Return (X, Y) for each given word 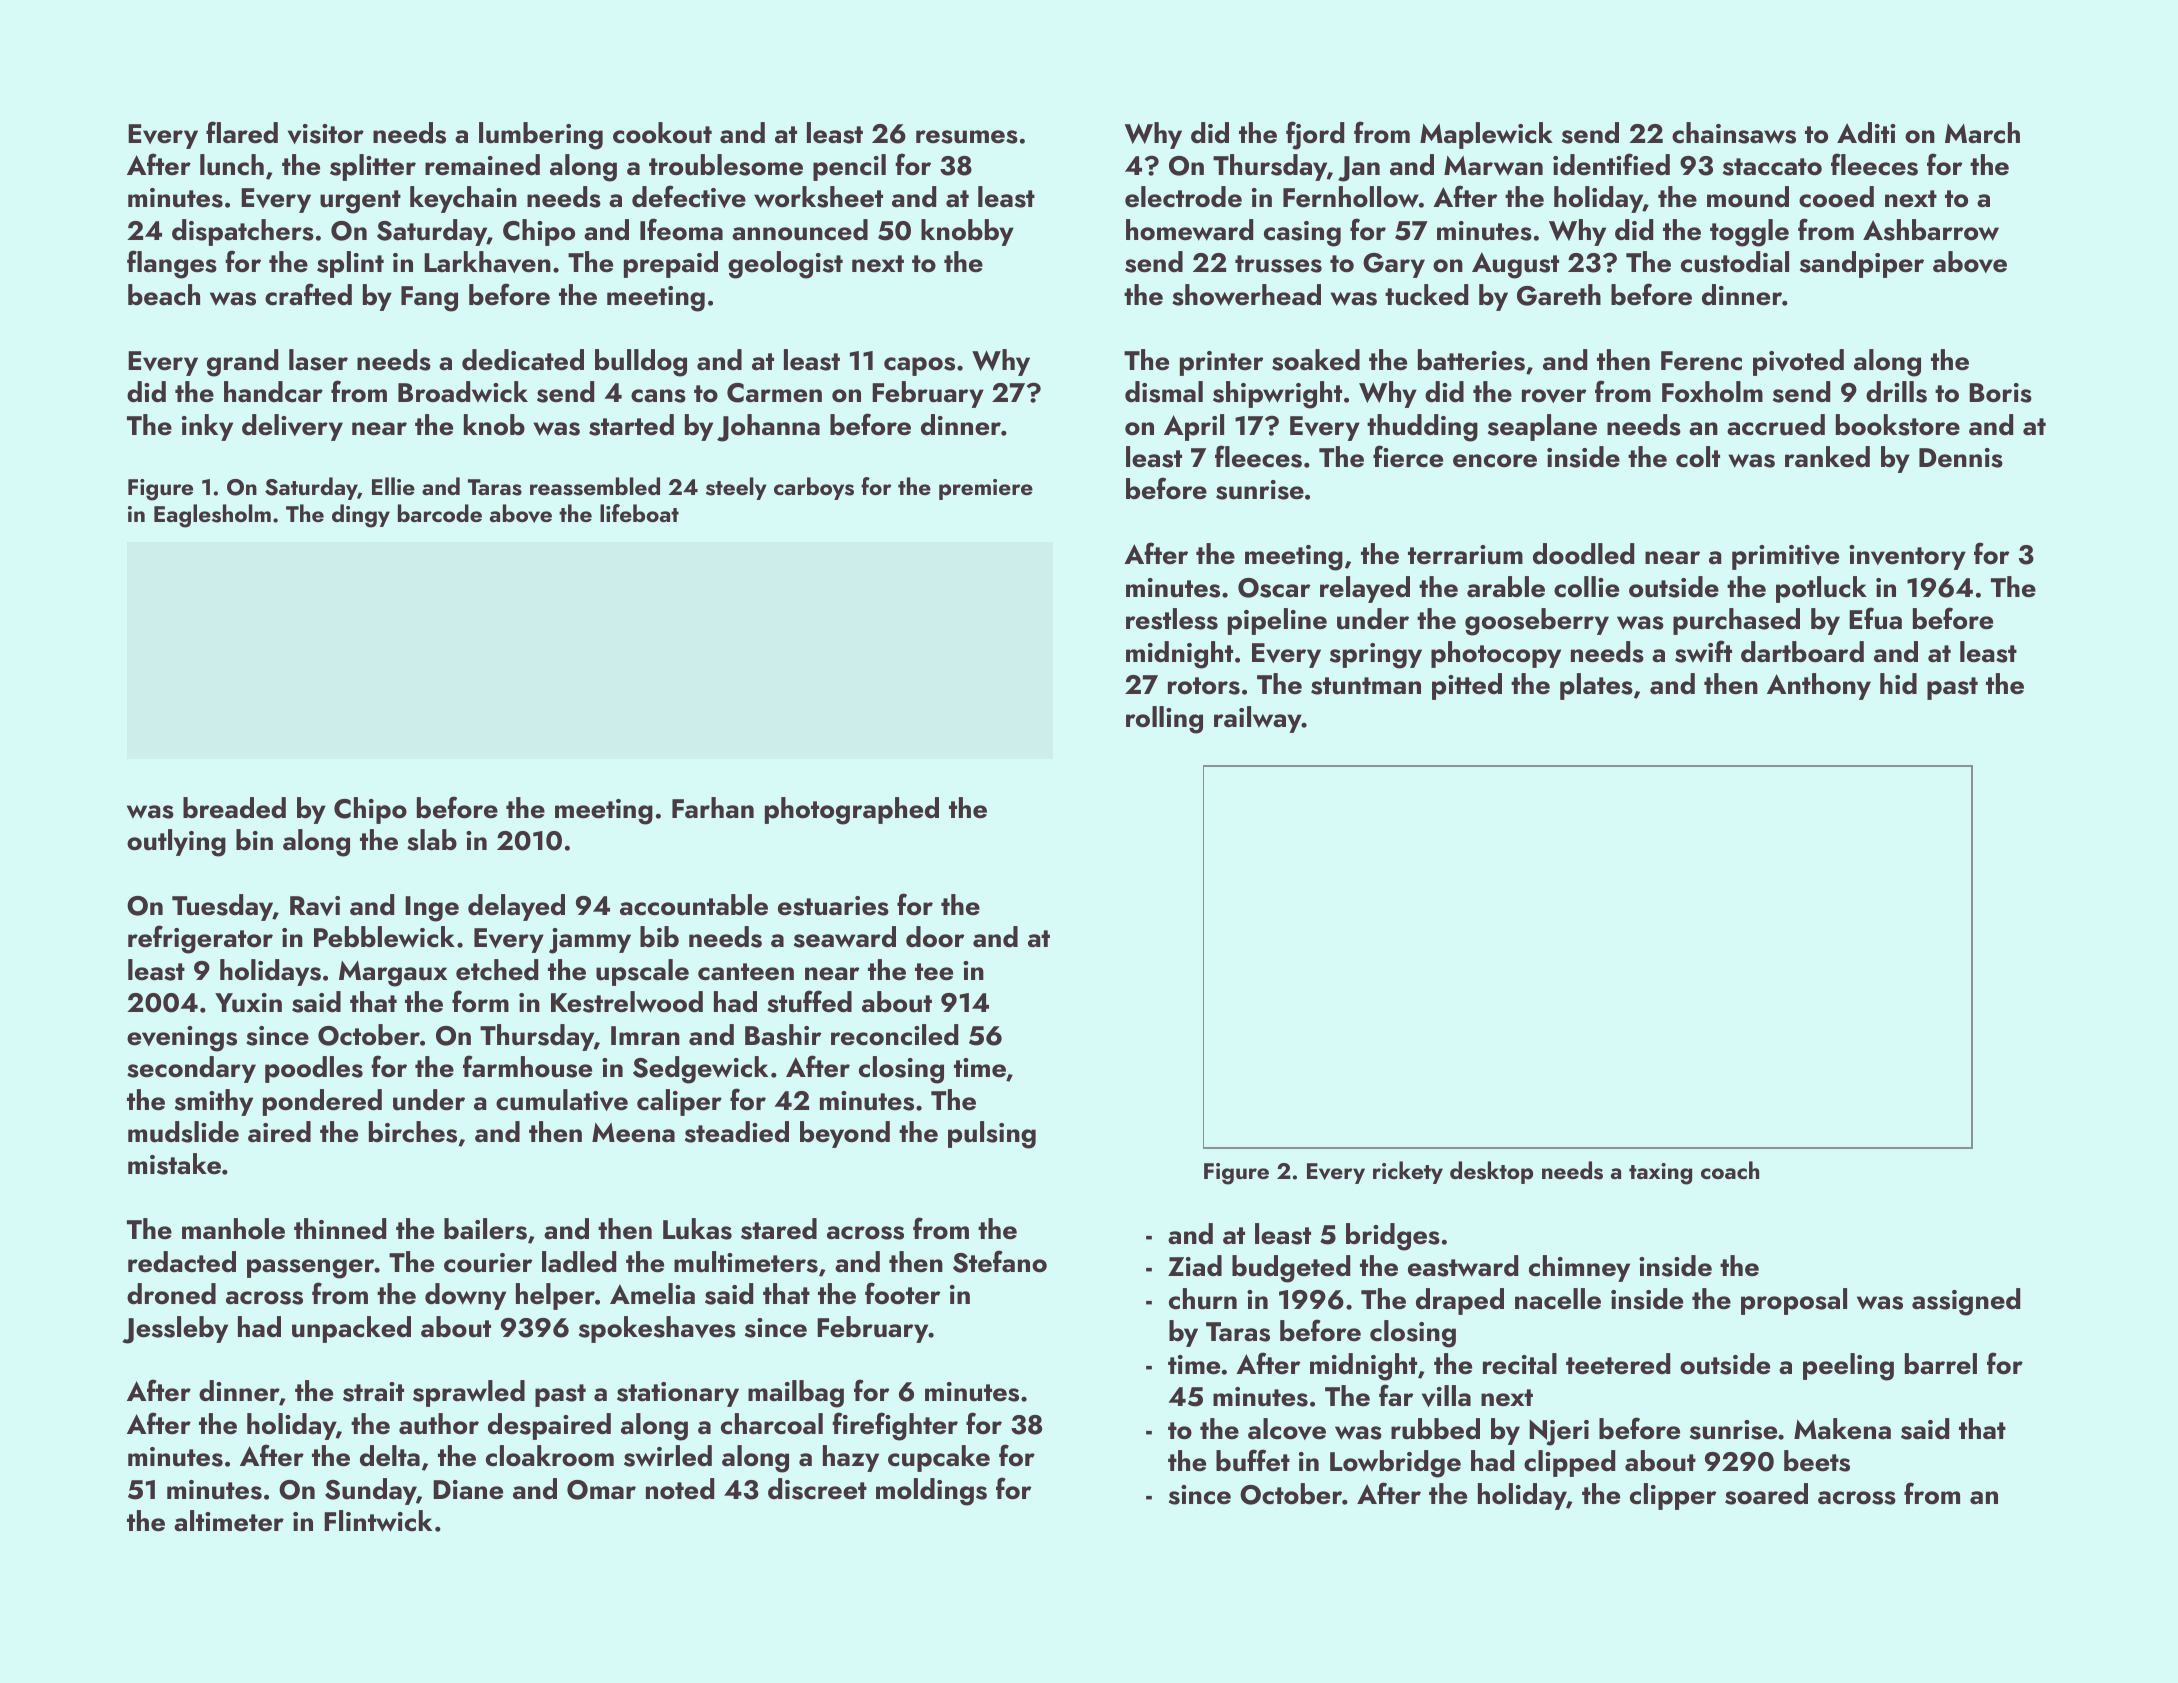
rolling (1164, 720)
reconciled (894, 1035)
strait (373, 1392)
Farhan (713, 808)
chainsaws (1734, 133)
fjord (1315, 135)
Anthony (1819, 686)
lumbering (541, 136)
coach (1730, 1170)
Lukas (697, 1229)
